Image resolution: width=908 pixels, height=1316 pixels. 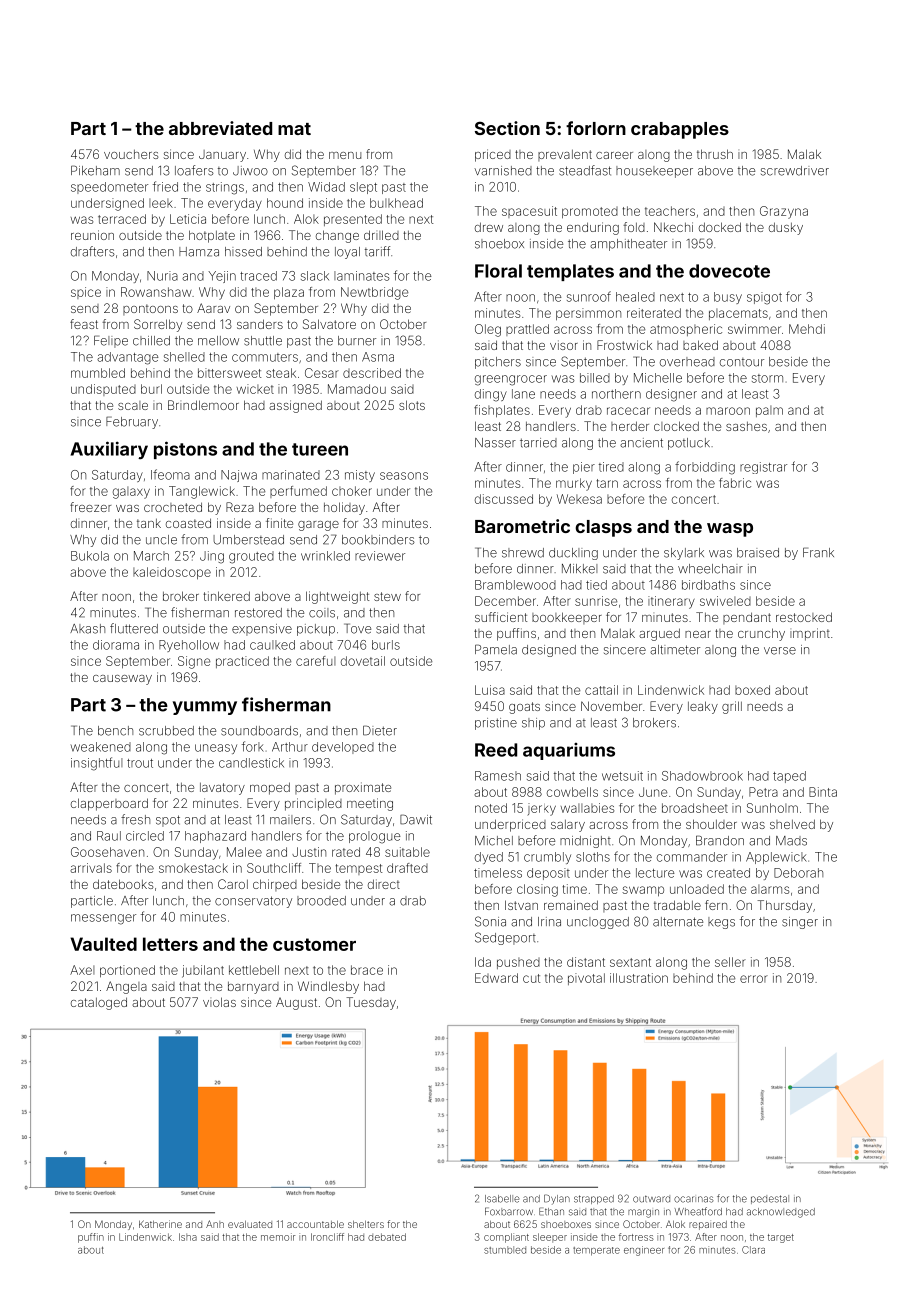 I want to click on fluttered, so click(x=134, y=628).
